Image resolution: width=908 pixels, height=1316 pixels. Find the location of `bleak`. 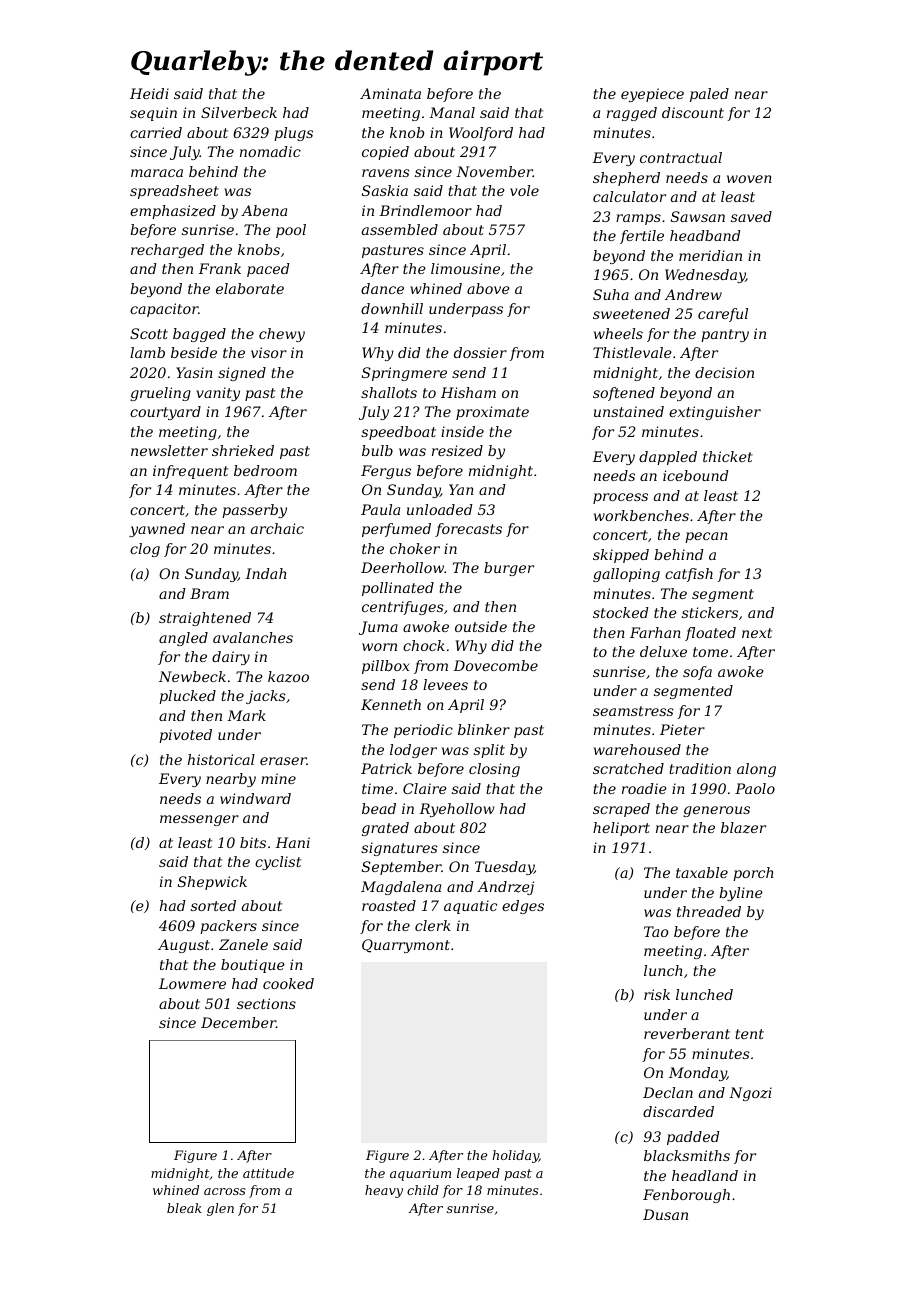

bleak is located at coordinates (184, 1208).
